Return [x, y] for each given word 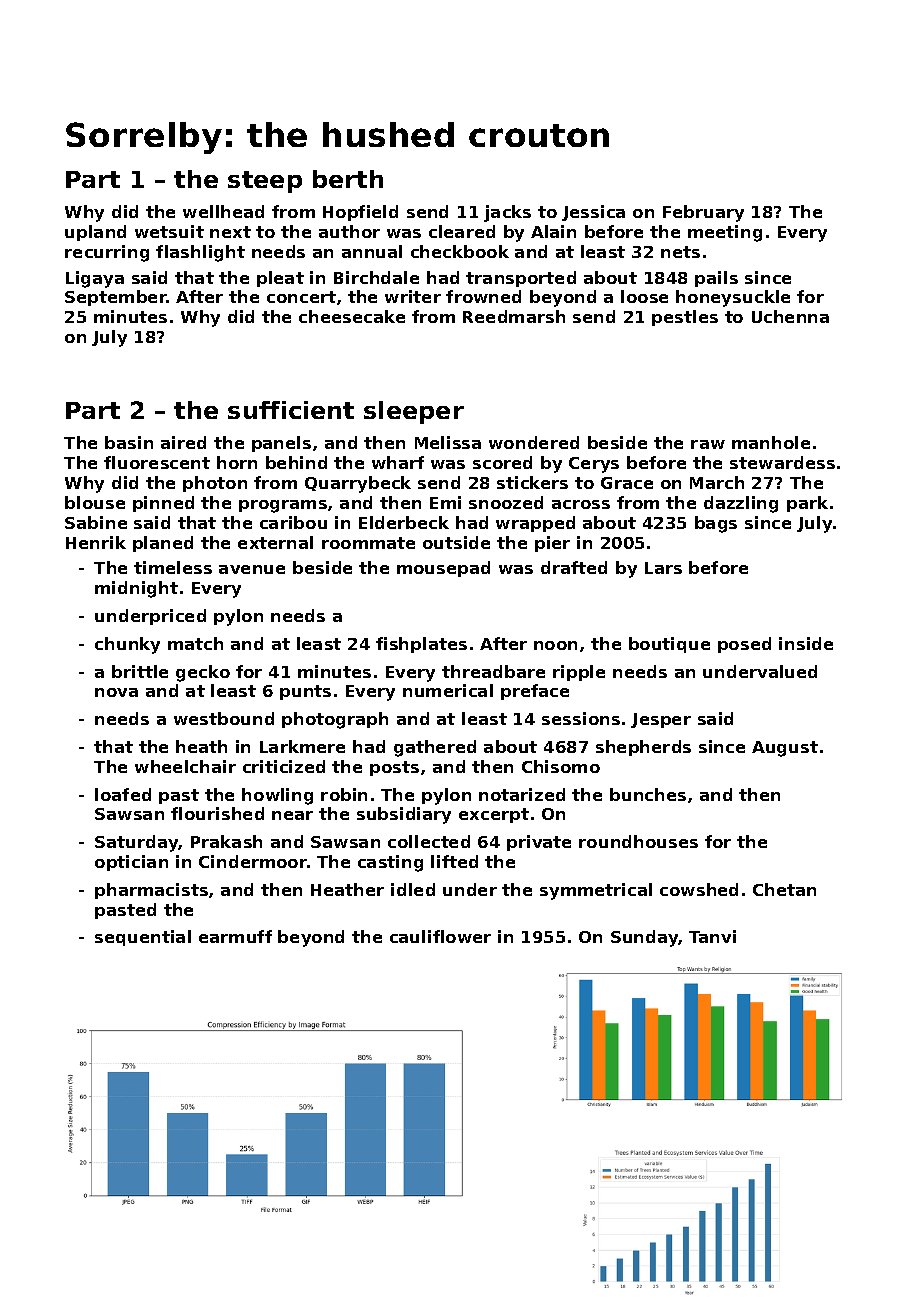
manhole [771, 442]
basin [129, 442]
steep [265, 182]
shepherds [643, 748]
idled [413, 889]
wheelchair [185, 766]
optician [131, 863]
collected [429, 841]
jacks [507, 213]
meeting [725, 233]
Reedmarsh [514, 316]
